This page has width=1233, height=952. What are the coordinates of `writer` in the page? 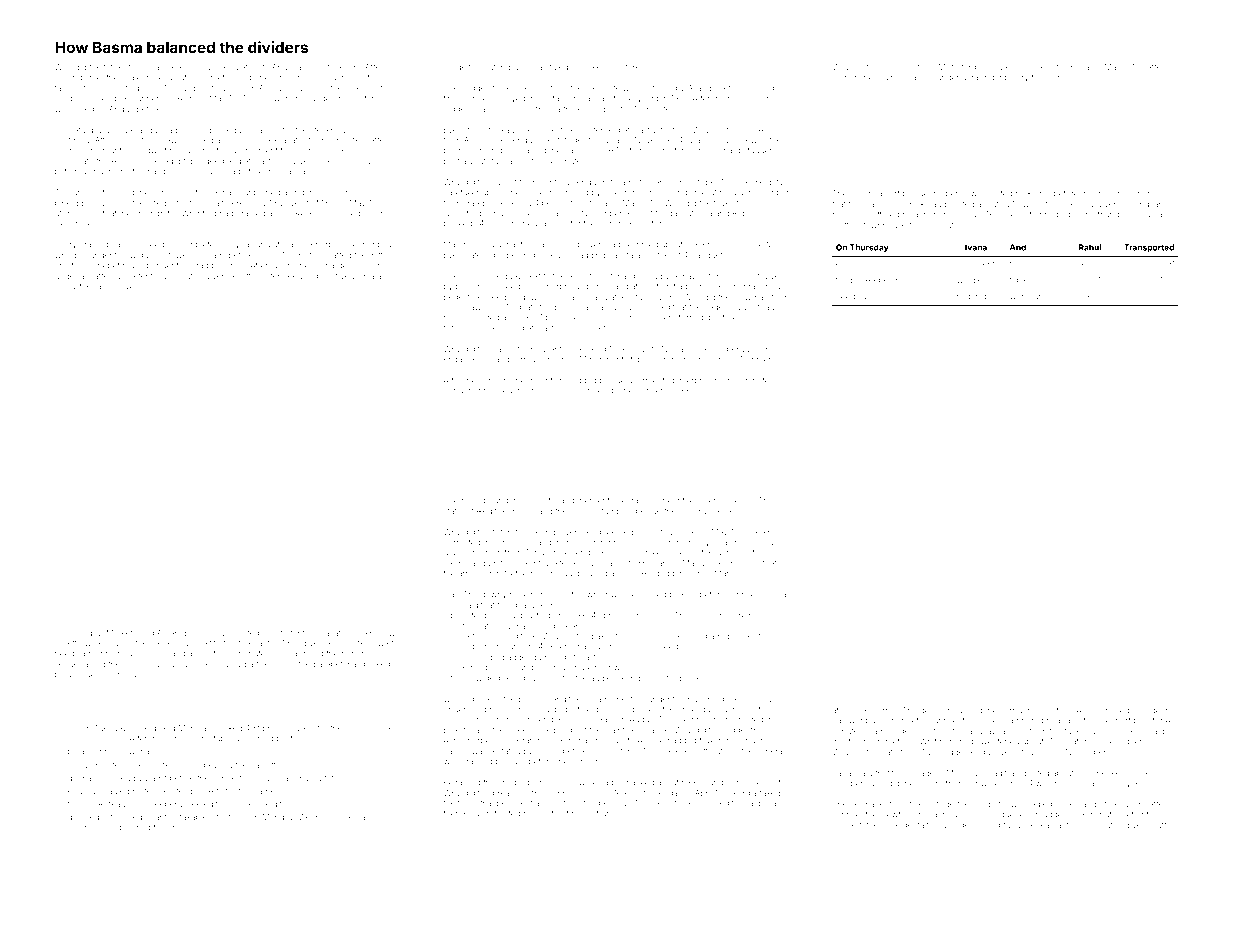 It's located at (597, 595).
